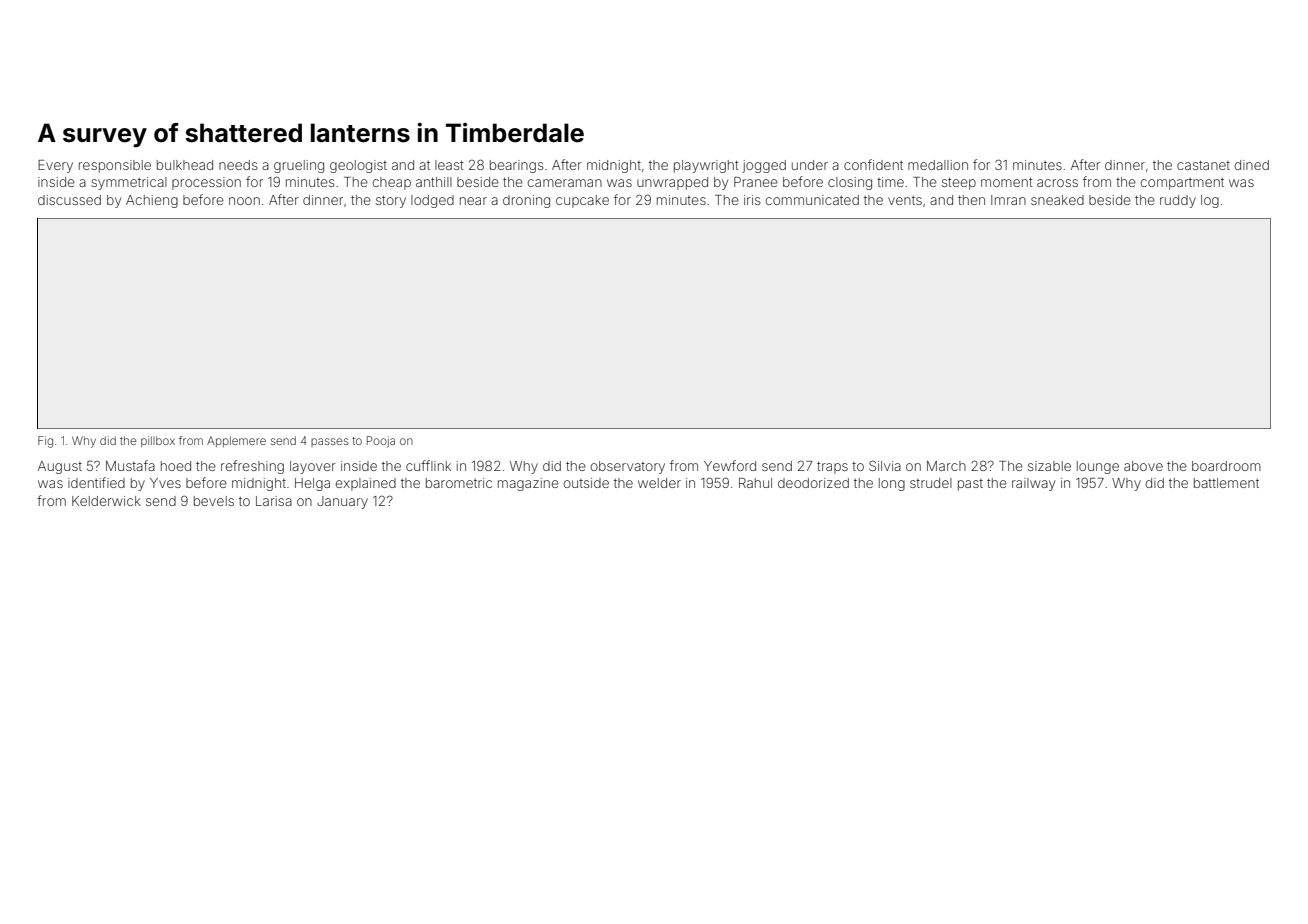 The width and height of the image is (1308, 924). I want to click on discussed, so click(69, 200).
